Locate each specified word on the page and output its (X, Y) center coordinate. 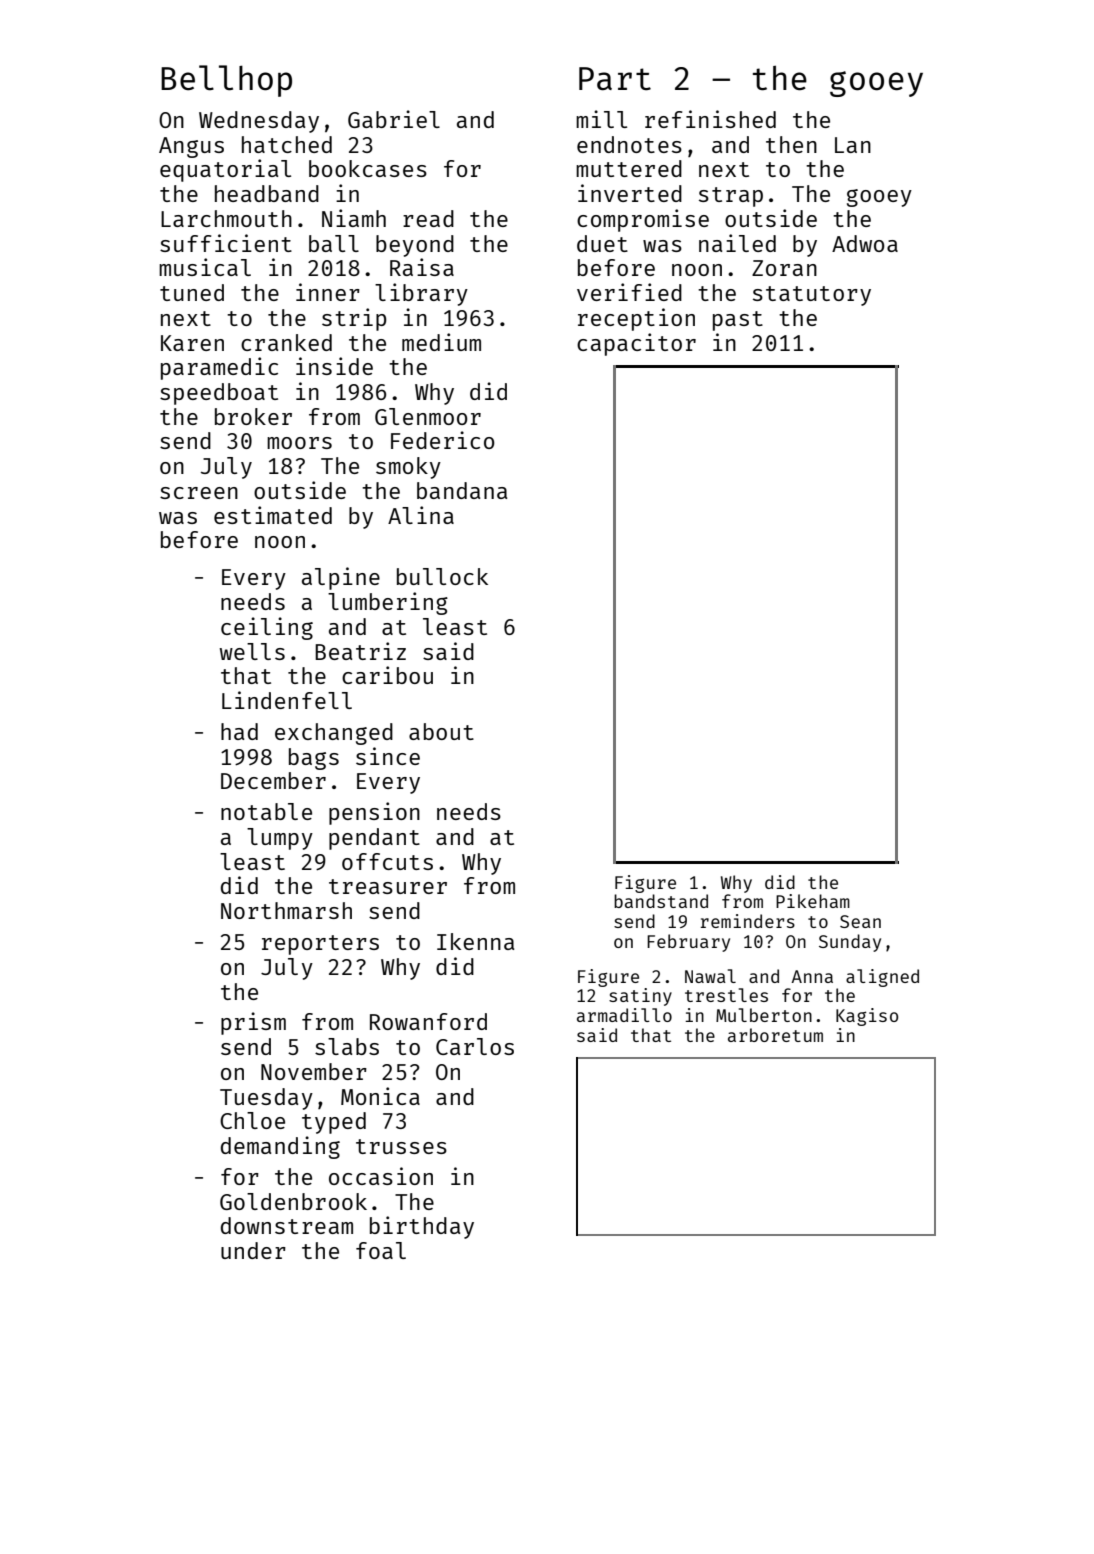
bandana (462, 490)
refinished (710, 119)
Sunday (850, 943)
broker (253, 416)
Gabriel (394, 119)
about (441, 731)
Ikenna (475, 941)
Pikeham (813, 901)
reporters (320, 945)
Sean (860, 921)
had (239, 731)
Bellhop (226, 81)
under (253, 1250)
